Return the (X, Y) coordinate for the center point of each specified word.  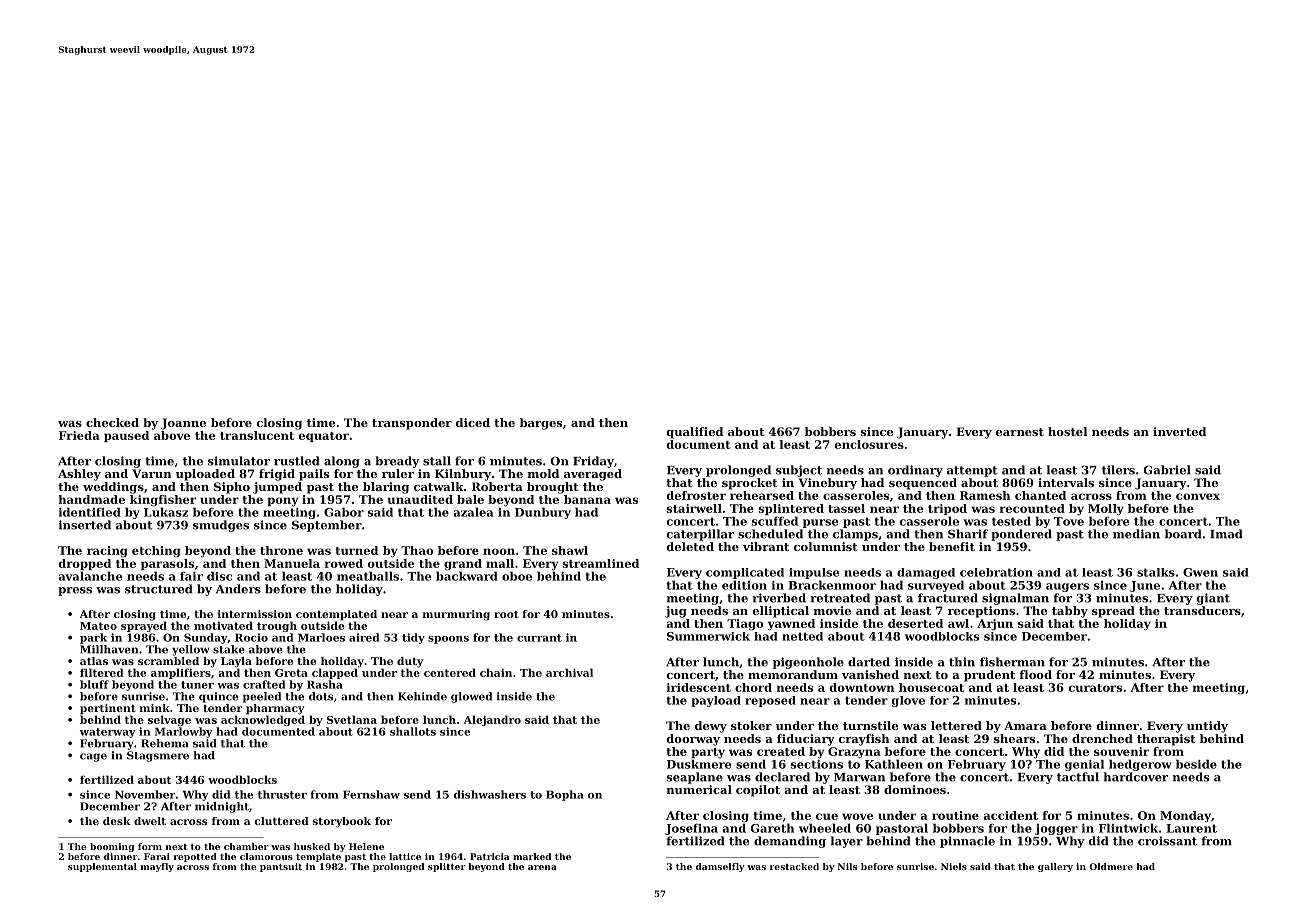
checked (112, 422)
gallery (1055, 867)
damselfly (720, 867)
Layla (236, 662)
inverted (1179, 431)
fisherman (1012, 662)
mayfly (157, 867)
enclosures (869, 444)
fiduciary (806, 740)
